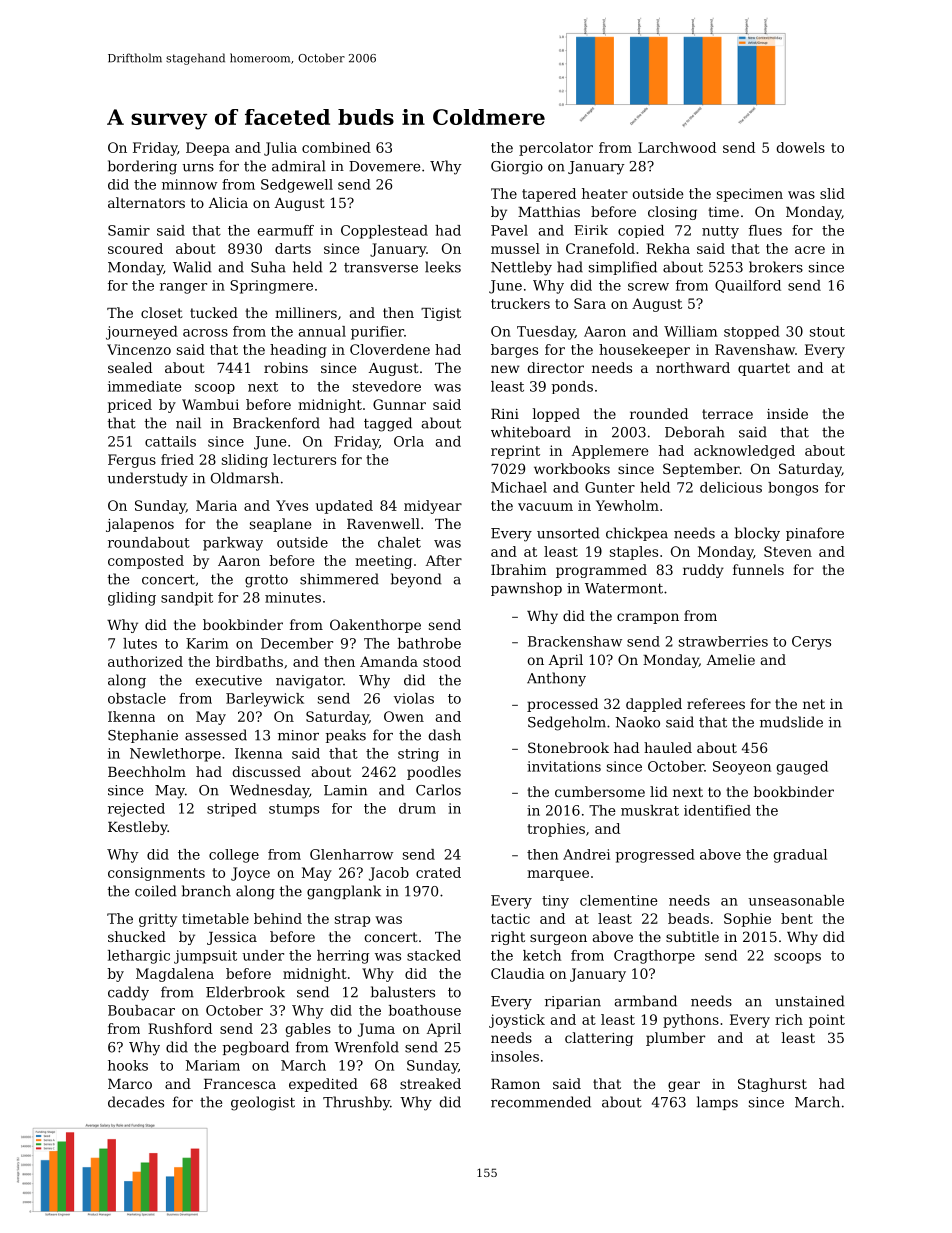 This screenshot has height=1233, width=952. What do you see at coordinates (541, 1102) in the screenshot?
I see `recommended` at bounding box center [541, 1102].
